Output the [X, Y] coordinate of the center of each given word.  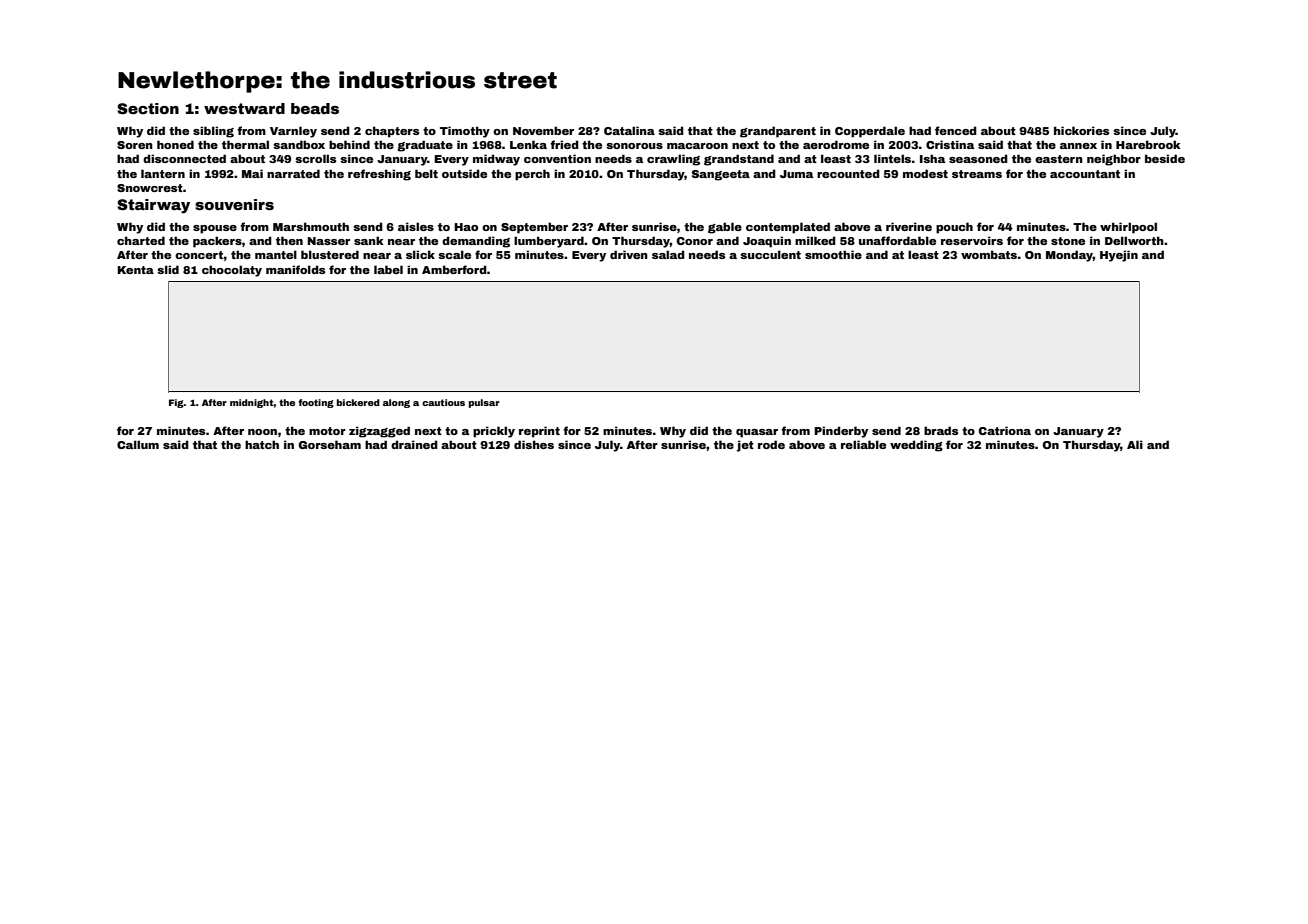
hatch [262, 444]
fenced [956, 130]
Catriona [1005, 430]
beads [315, 108]
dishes [534, 444]
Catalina [629, 130]
